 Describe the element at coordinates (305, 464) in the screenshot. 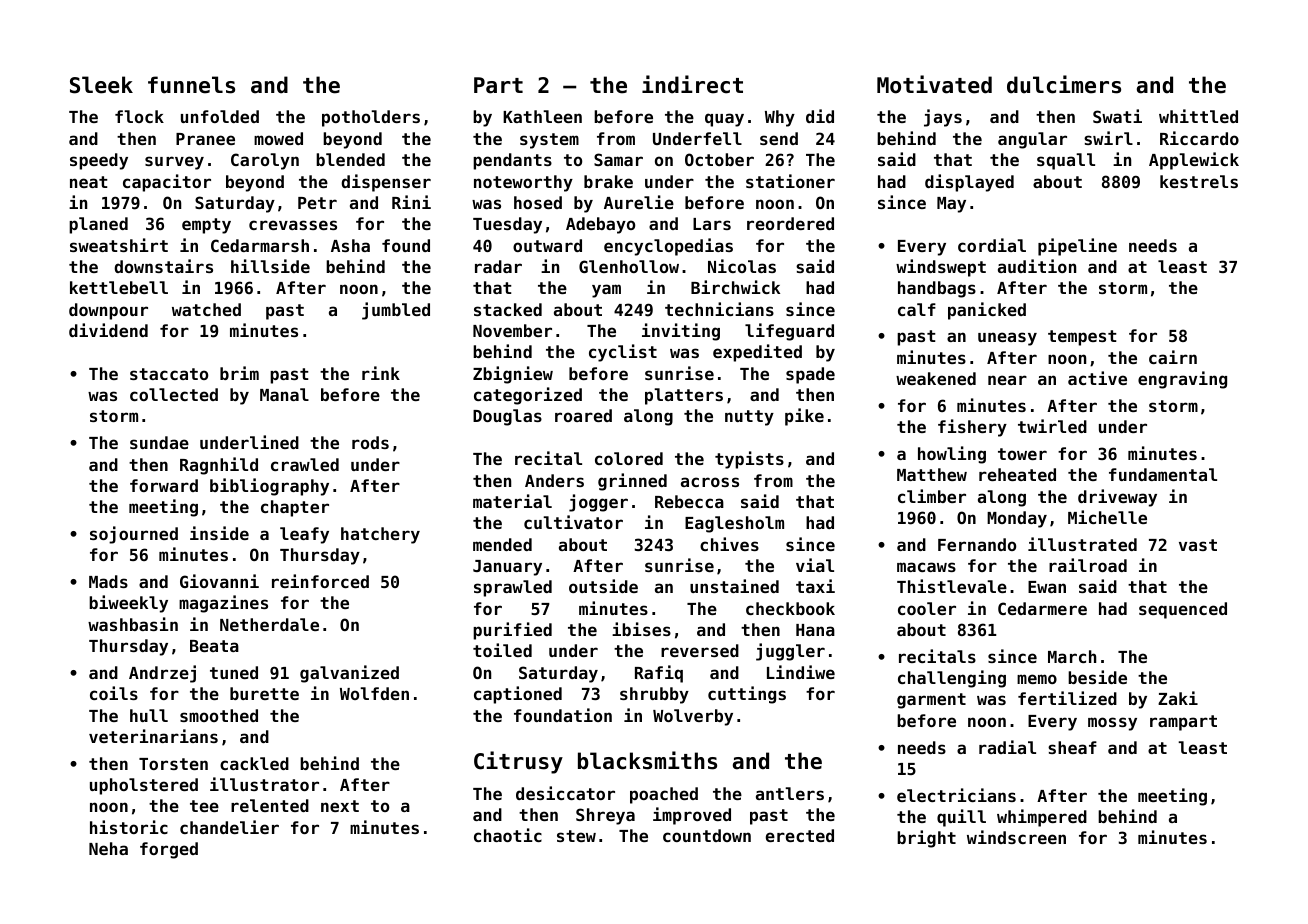

I see `crawled` at that location.
